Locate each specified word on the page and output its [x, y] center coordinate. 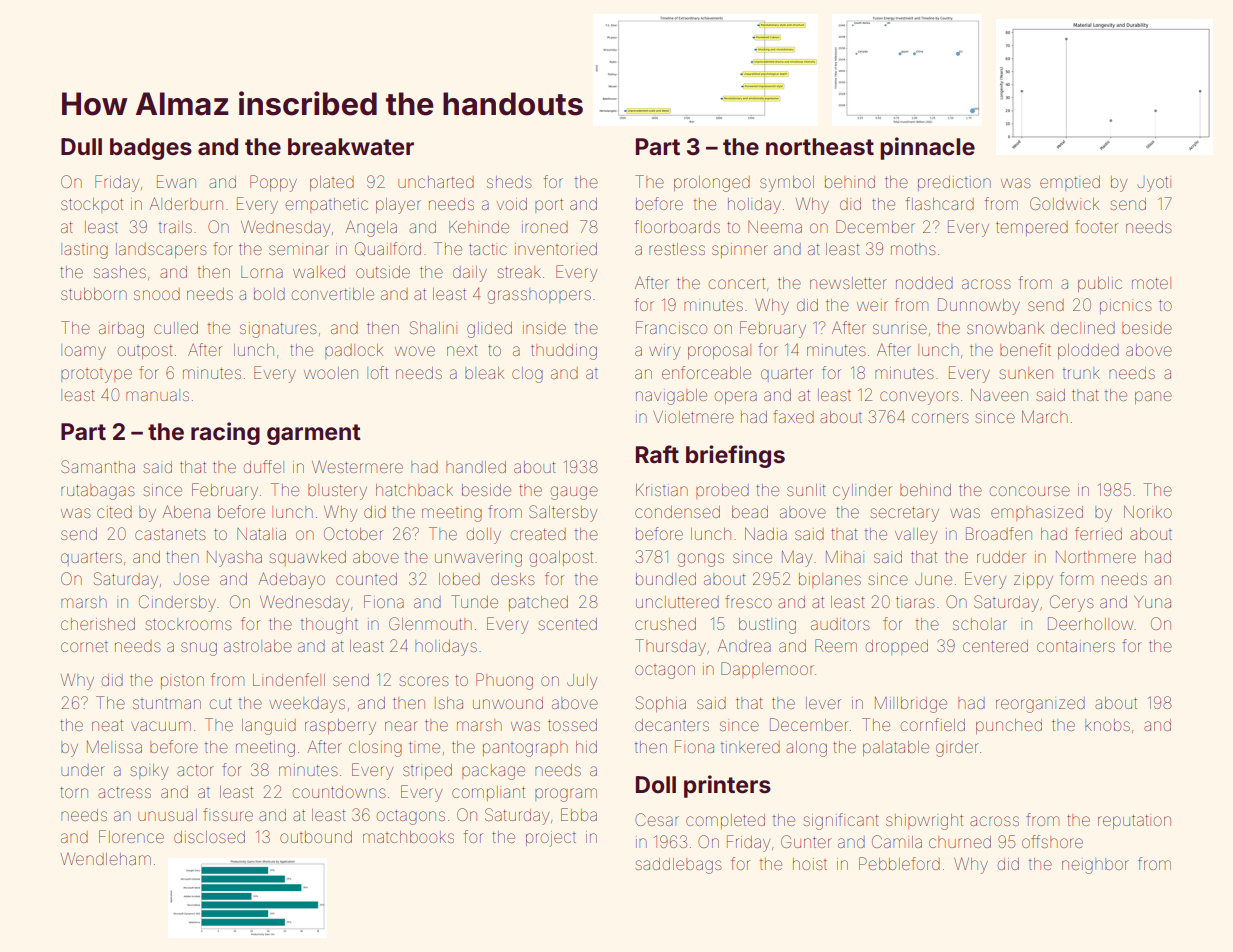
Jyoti [1154, 184]
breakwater [351, 147]
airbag [121, 330]
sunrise [900, 328]
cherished [98, 624]
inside [544, 328]
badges [151, 149]
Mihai [845, 556]
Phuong [504, 681]
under [83, 770]
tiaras [915, 602]
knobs [1107, 725]
